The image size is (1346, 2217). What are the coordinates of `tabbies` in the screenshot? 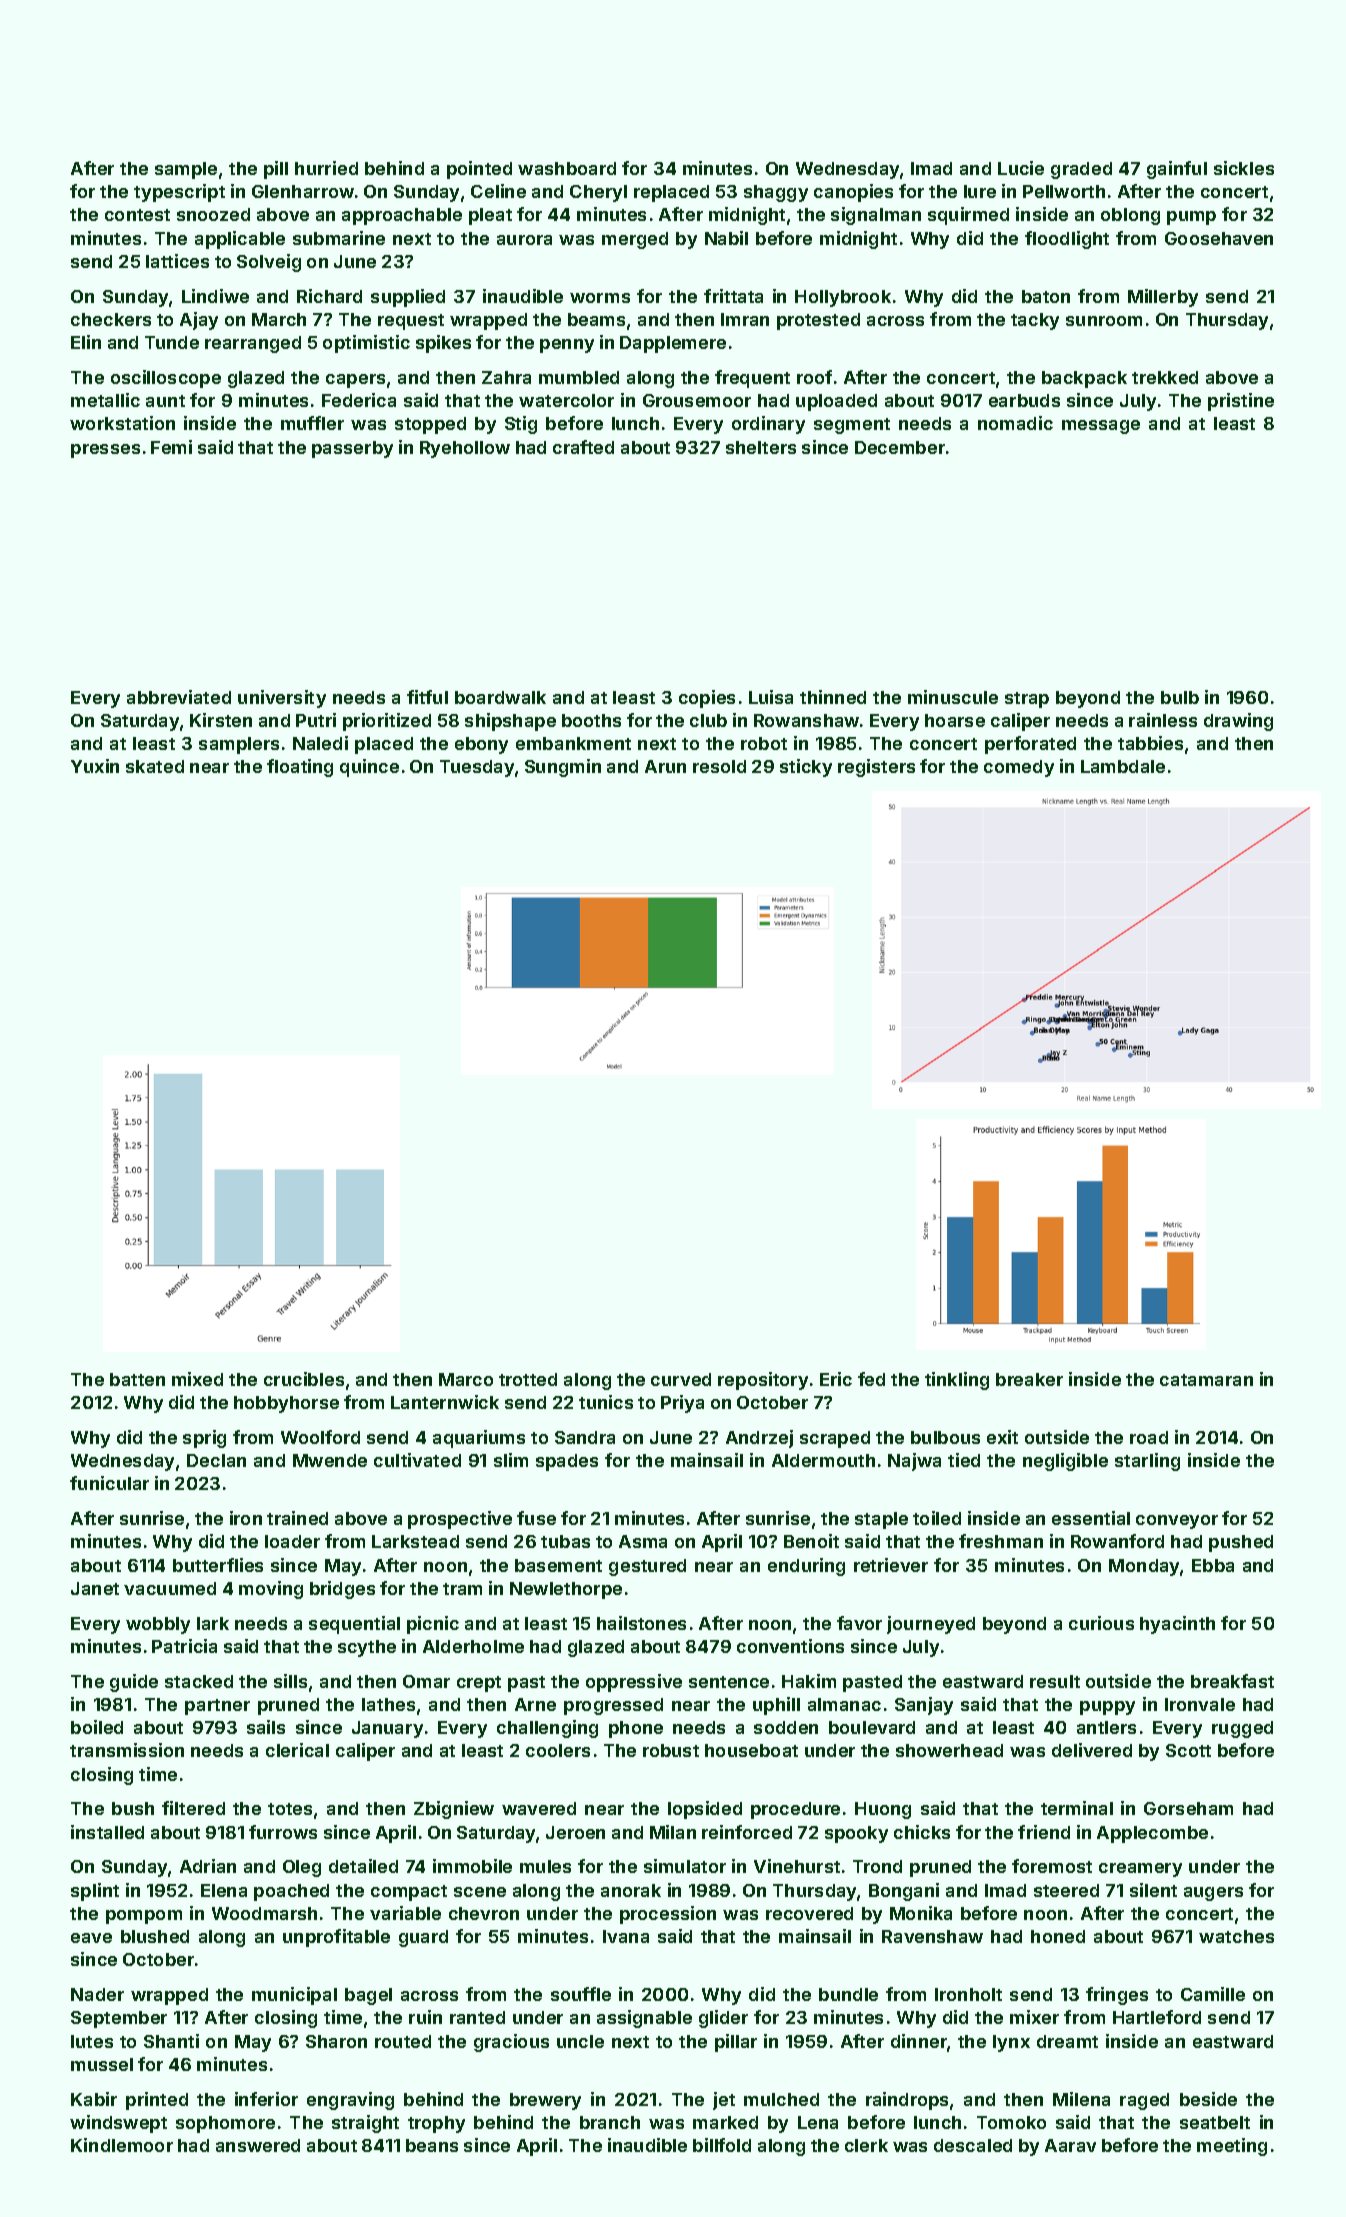 It's located at (1150, 743).
